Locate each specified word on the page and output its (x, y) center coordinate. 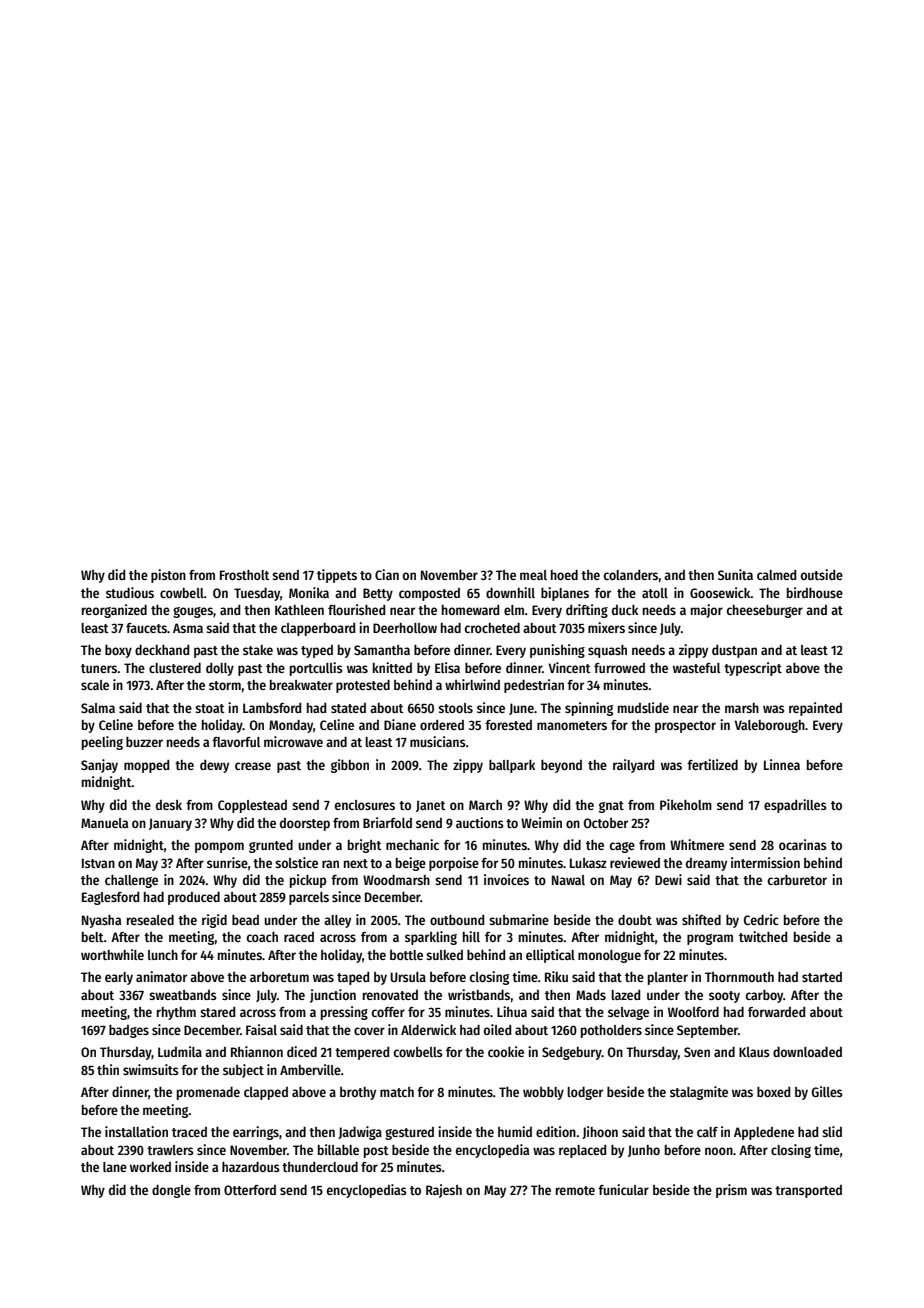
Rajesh (444, 1191)
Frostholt (245, 575)
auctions (480, 822)
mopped (146, 766)
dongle (171, 1191)
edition (556, 1131)
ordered (442, 725)
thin (108, 1069)
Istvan (98, 863)
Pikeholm (686, 804)
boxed (773, 1092)
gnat (611, 807)
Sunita (735, 574)
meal (533, 575)
